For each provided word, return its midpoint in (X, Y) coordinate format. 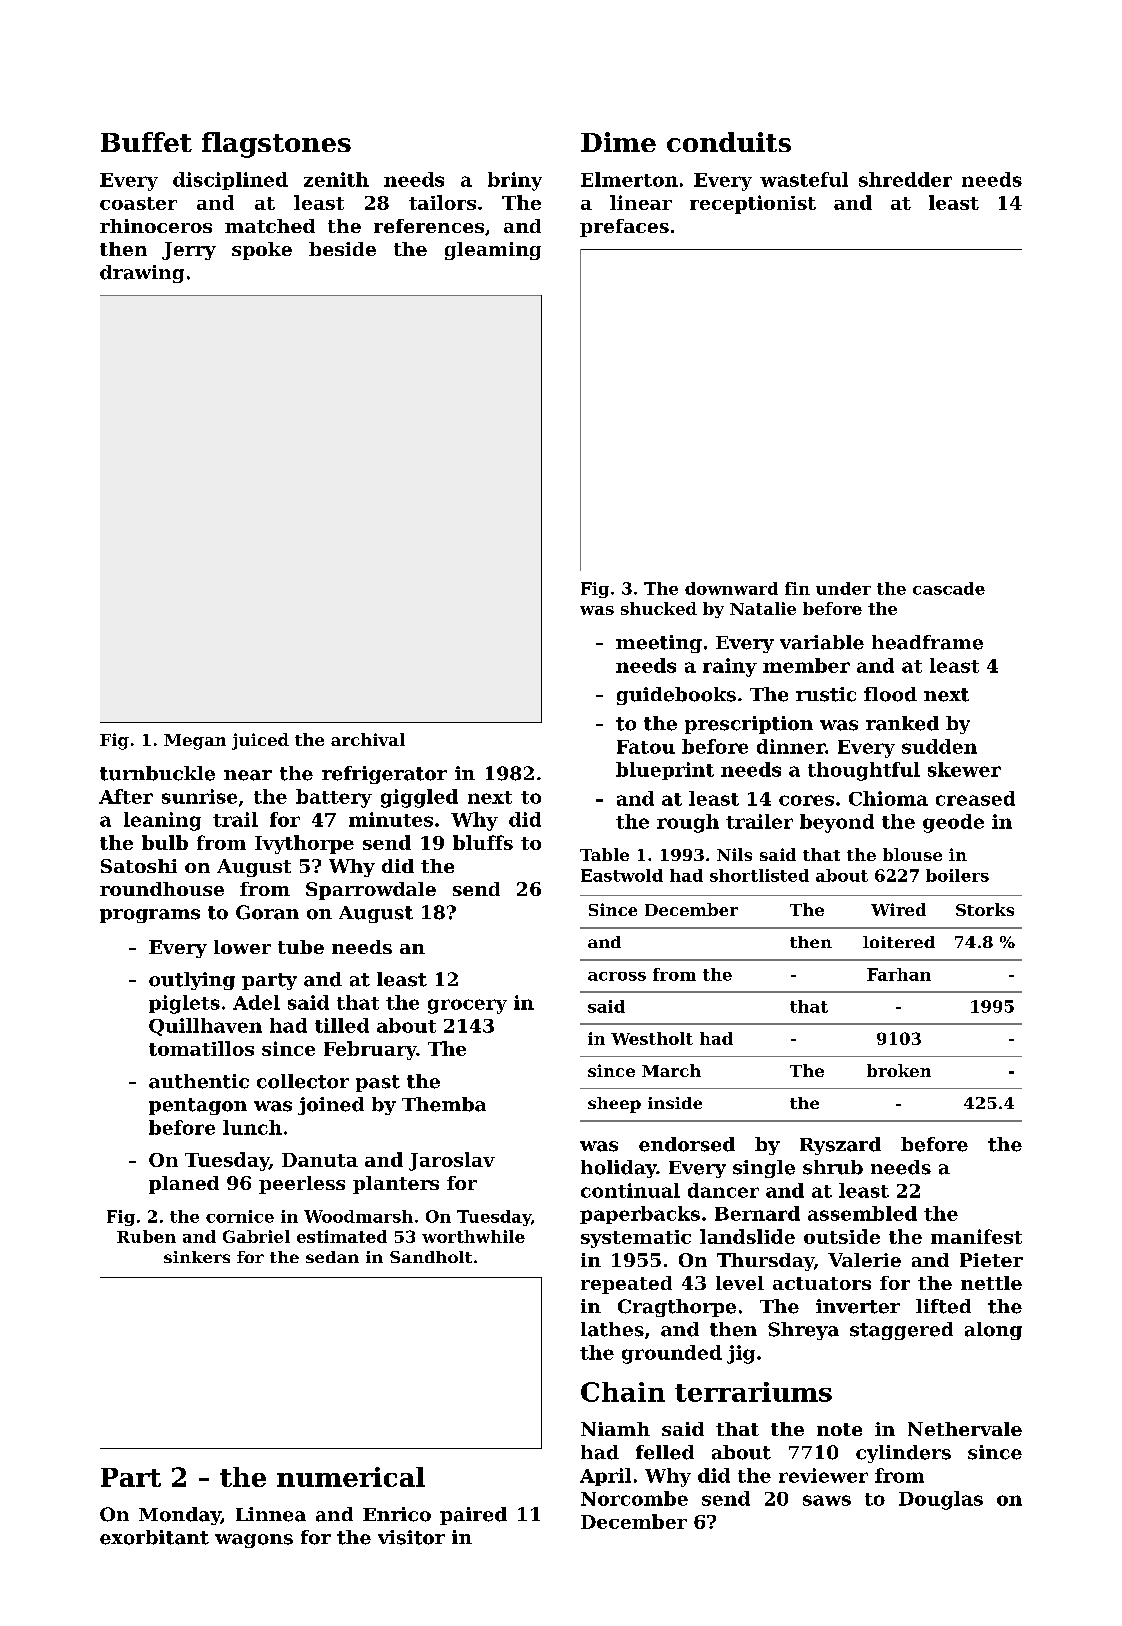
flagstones (276, 145)
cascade (949, 588)
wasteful (804, 179)
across (617, 976)
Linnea (271, 1514)
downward (731, 588)
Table (604, 854)
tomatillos (201, 1048)
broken (899, 1070)
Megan (195, 742)
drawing (142, 274)
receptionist (753, 204)
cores (806, 800)
